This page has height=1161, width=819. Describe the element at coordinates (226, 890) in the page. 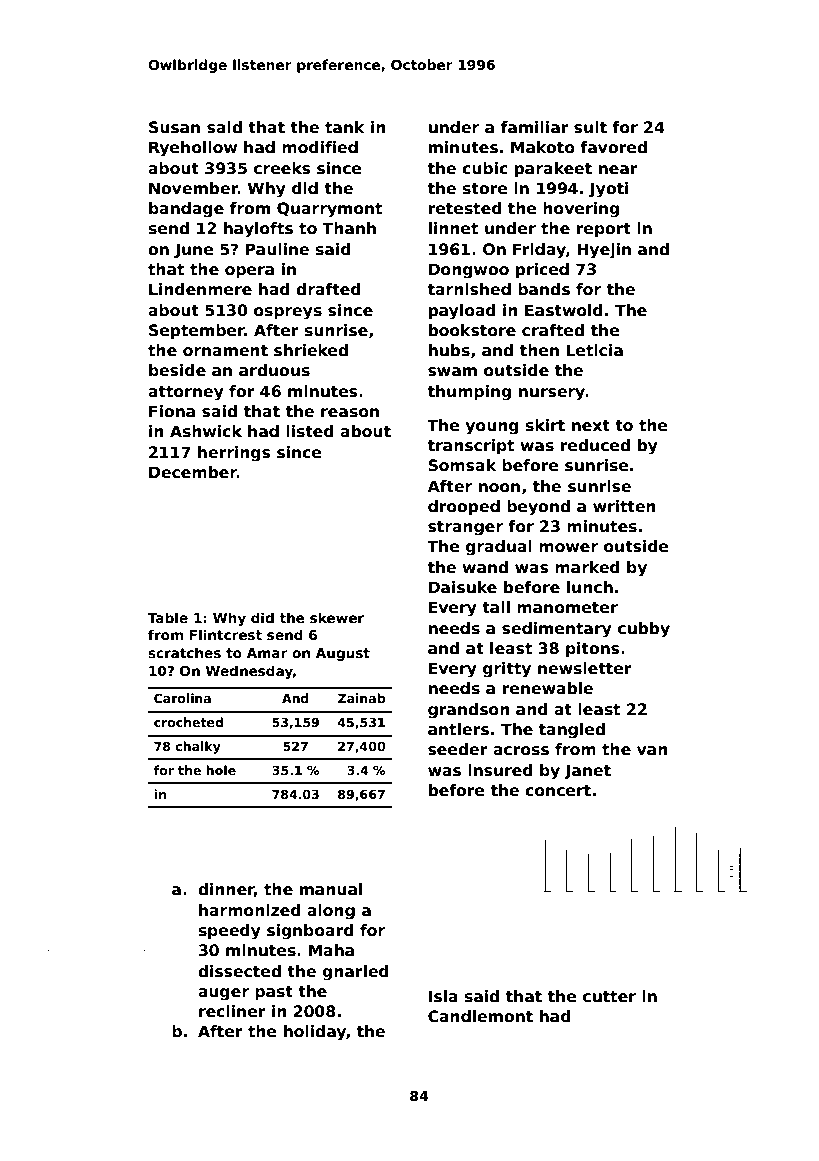

I see `dinner` at that location.
